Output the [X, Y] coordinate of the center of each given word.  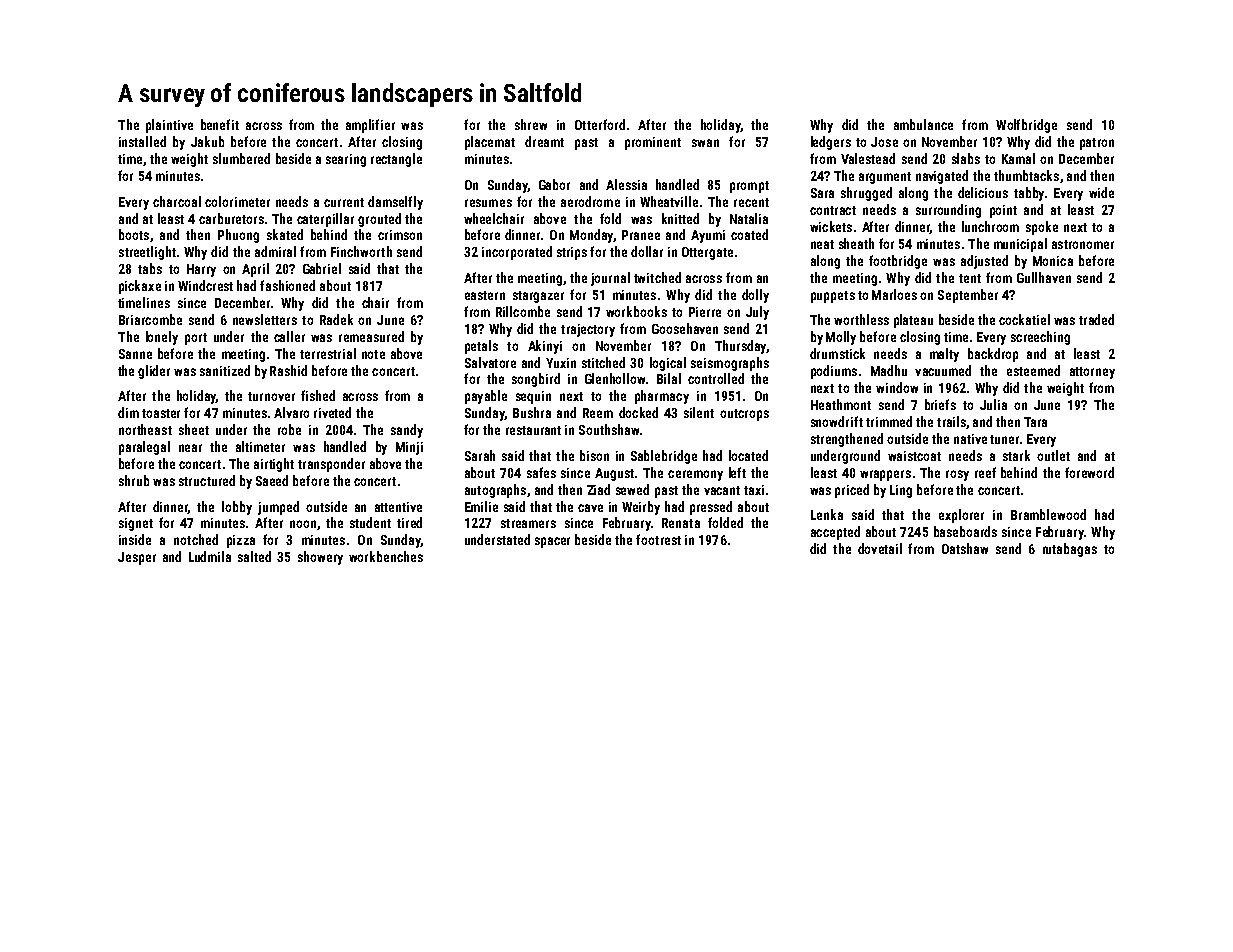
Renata [681, 523]
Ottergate [707, 253]
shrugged [866, 194]
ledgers [831, 143]
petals [481, 347]
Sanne [135, 354]
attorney [1092, 373]
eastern [485, 295]
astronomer [1083, 244]
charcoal [177, 201]
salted [254, 556]
